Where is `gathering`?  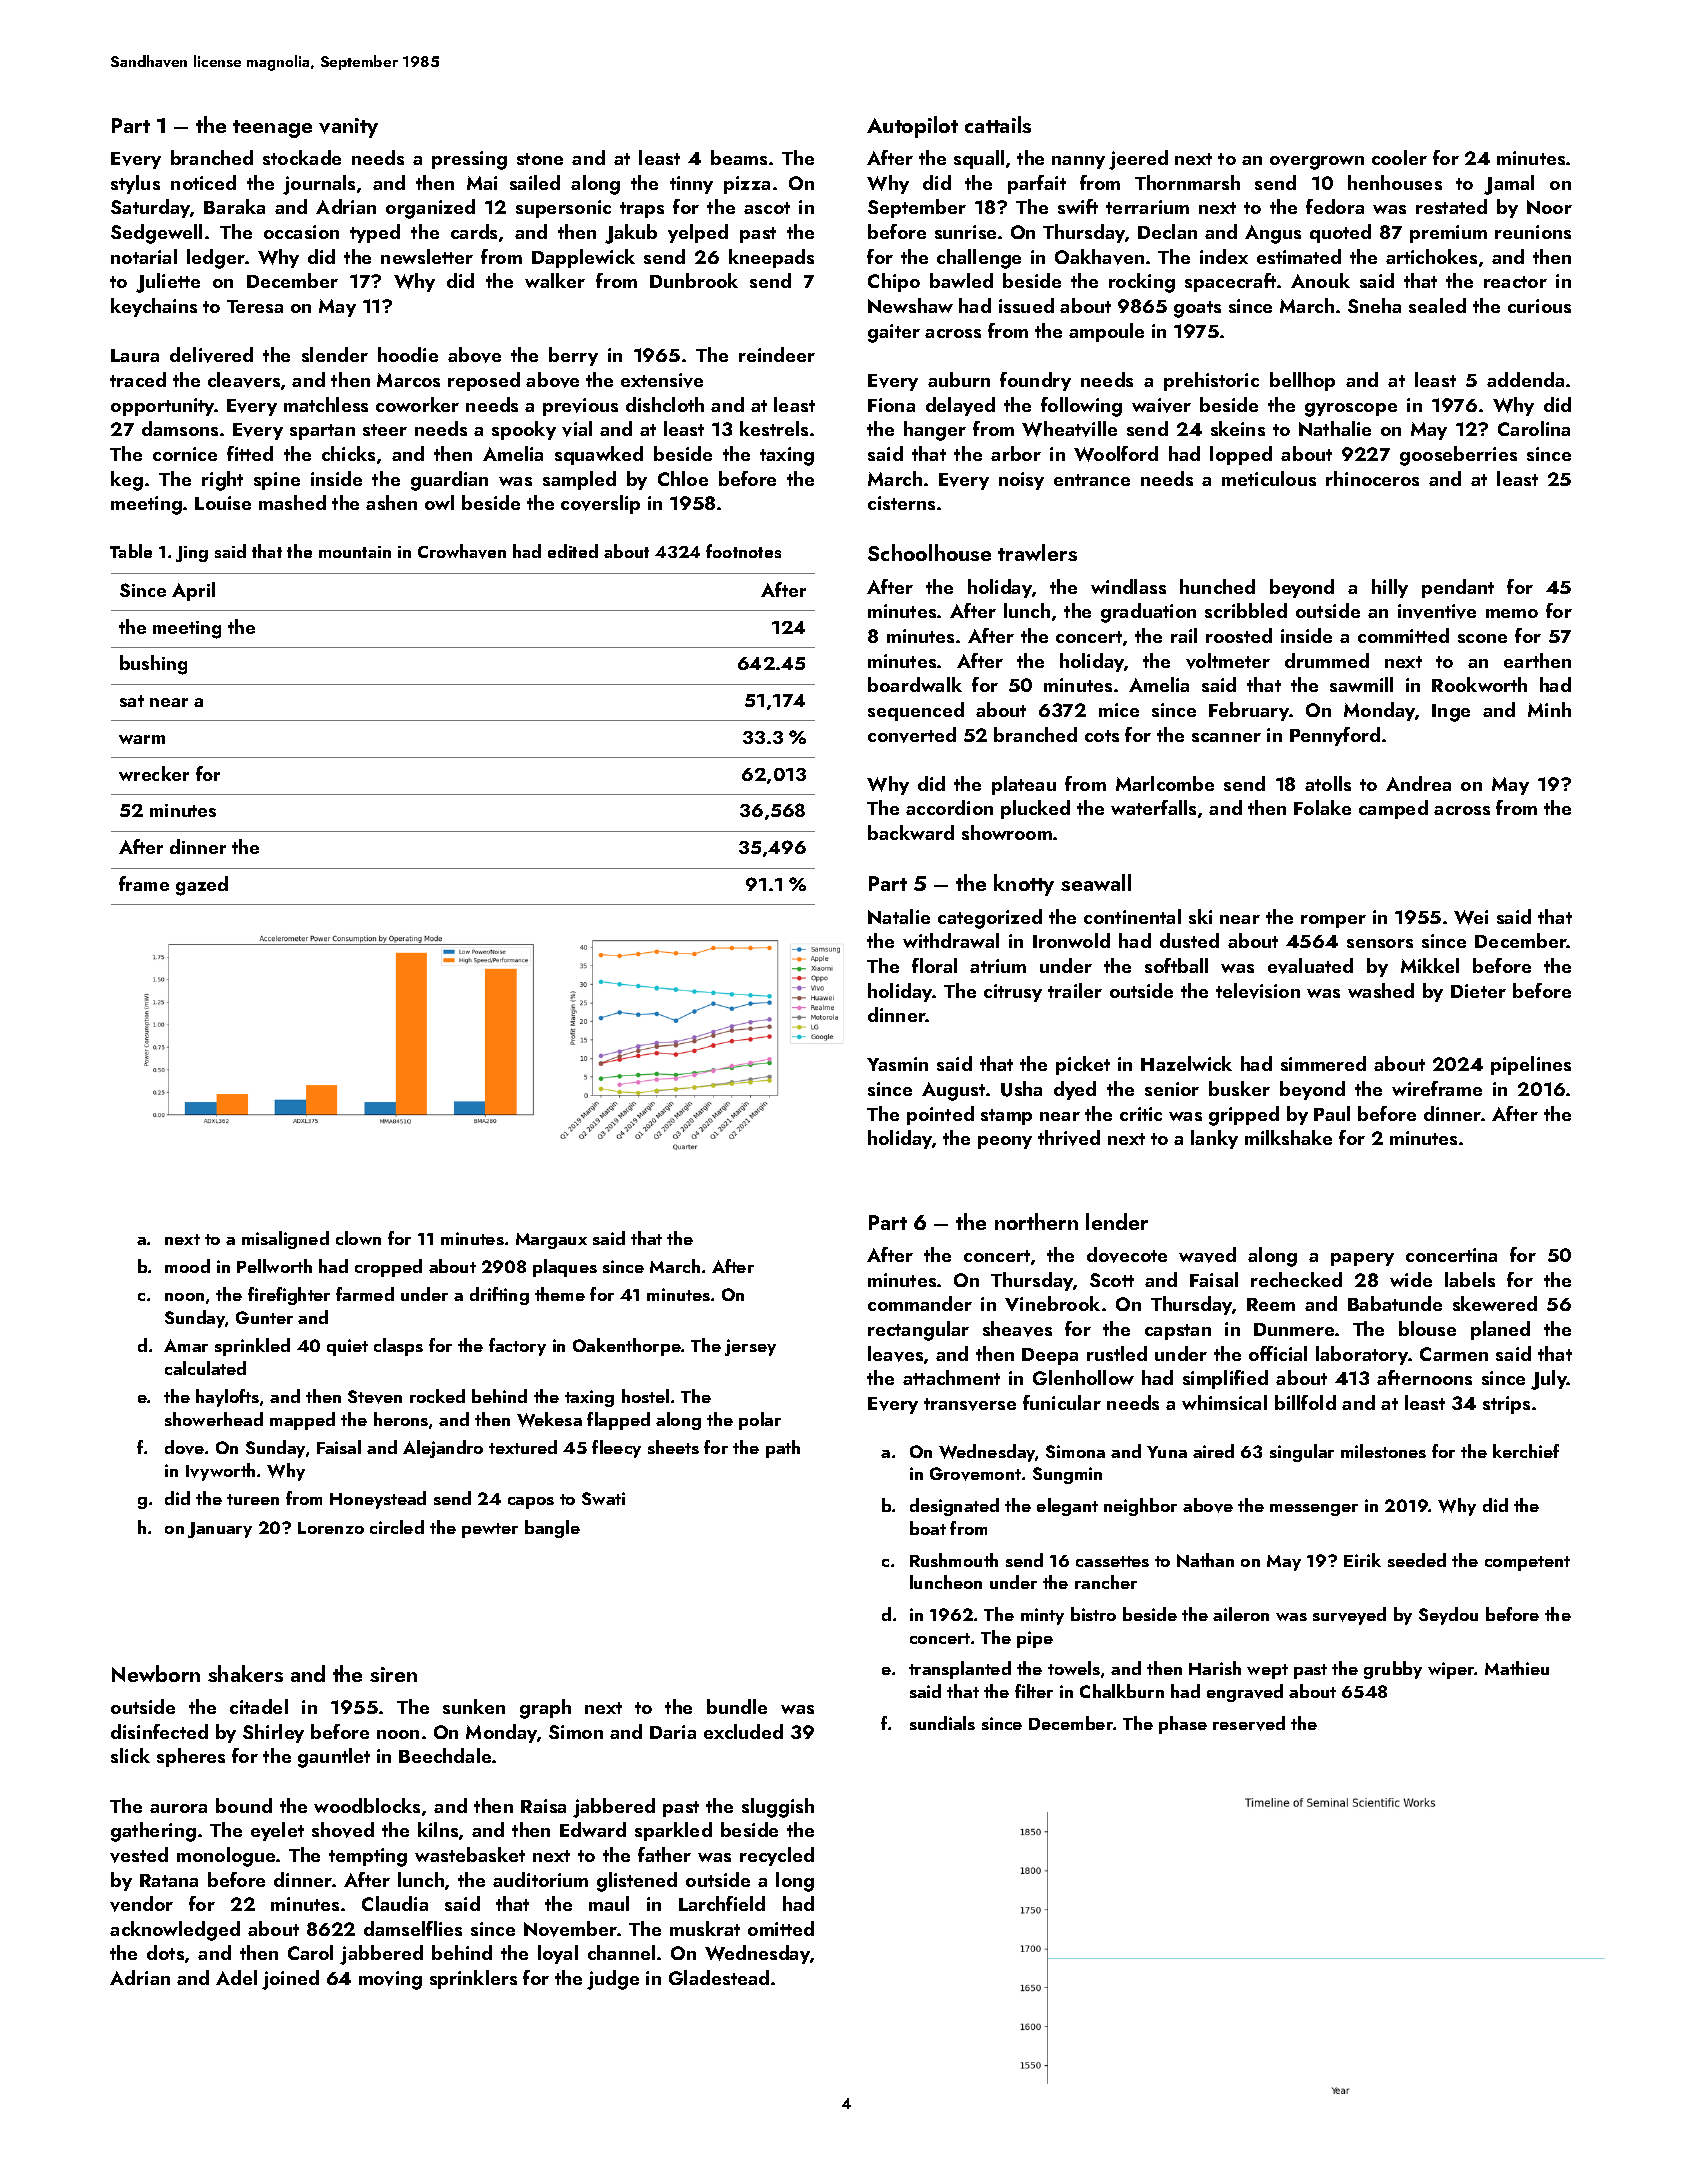
gathering is located at coordinates (153, 1832).
